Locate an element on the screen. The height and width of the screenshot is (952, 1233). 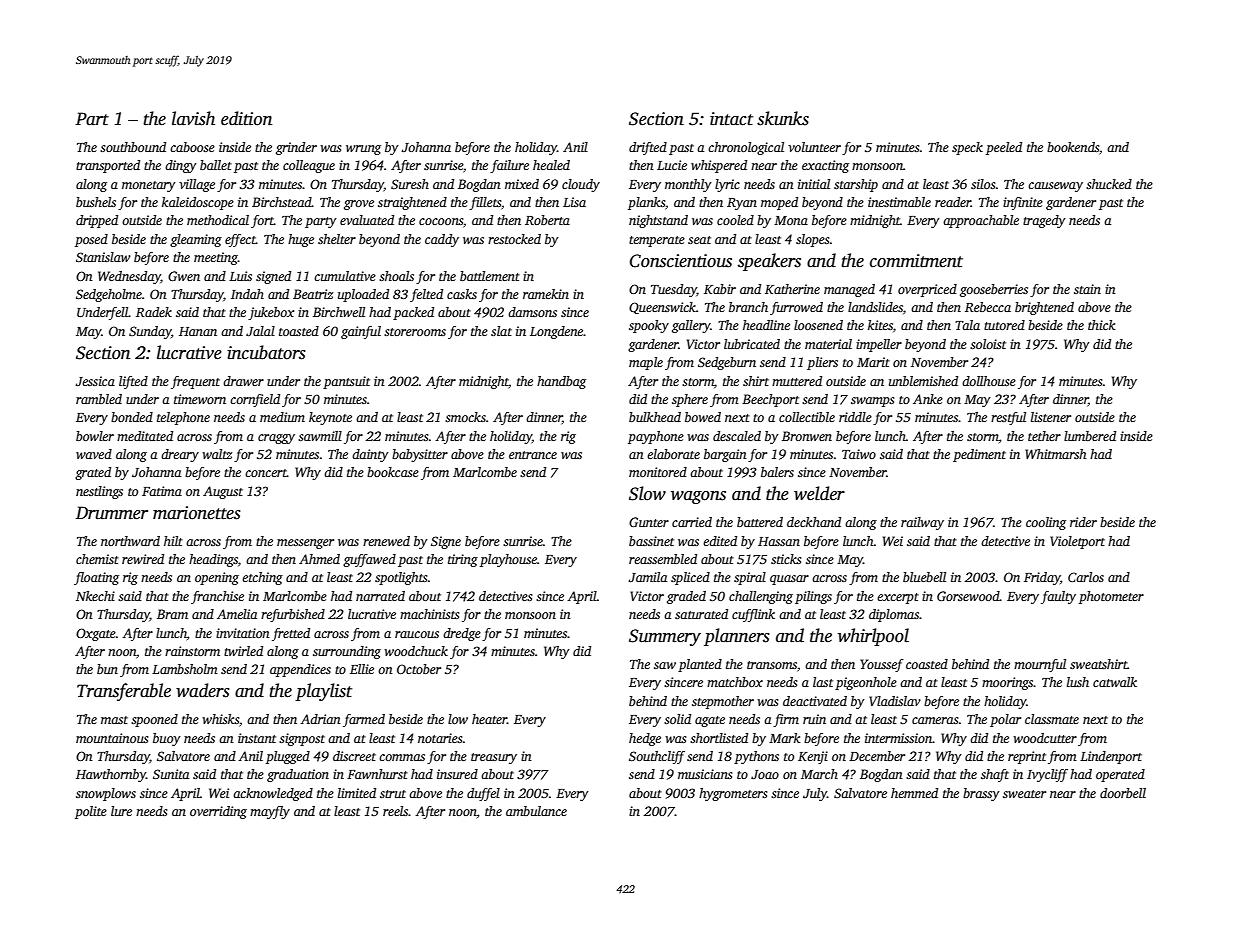
brightened is located at coordinates (1044, 308).
